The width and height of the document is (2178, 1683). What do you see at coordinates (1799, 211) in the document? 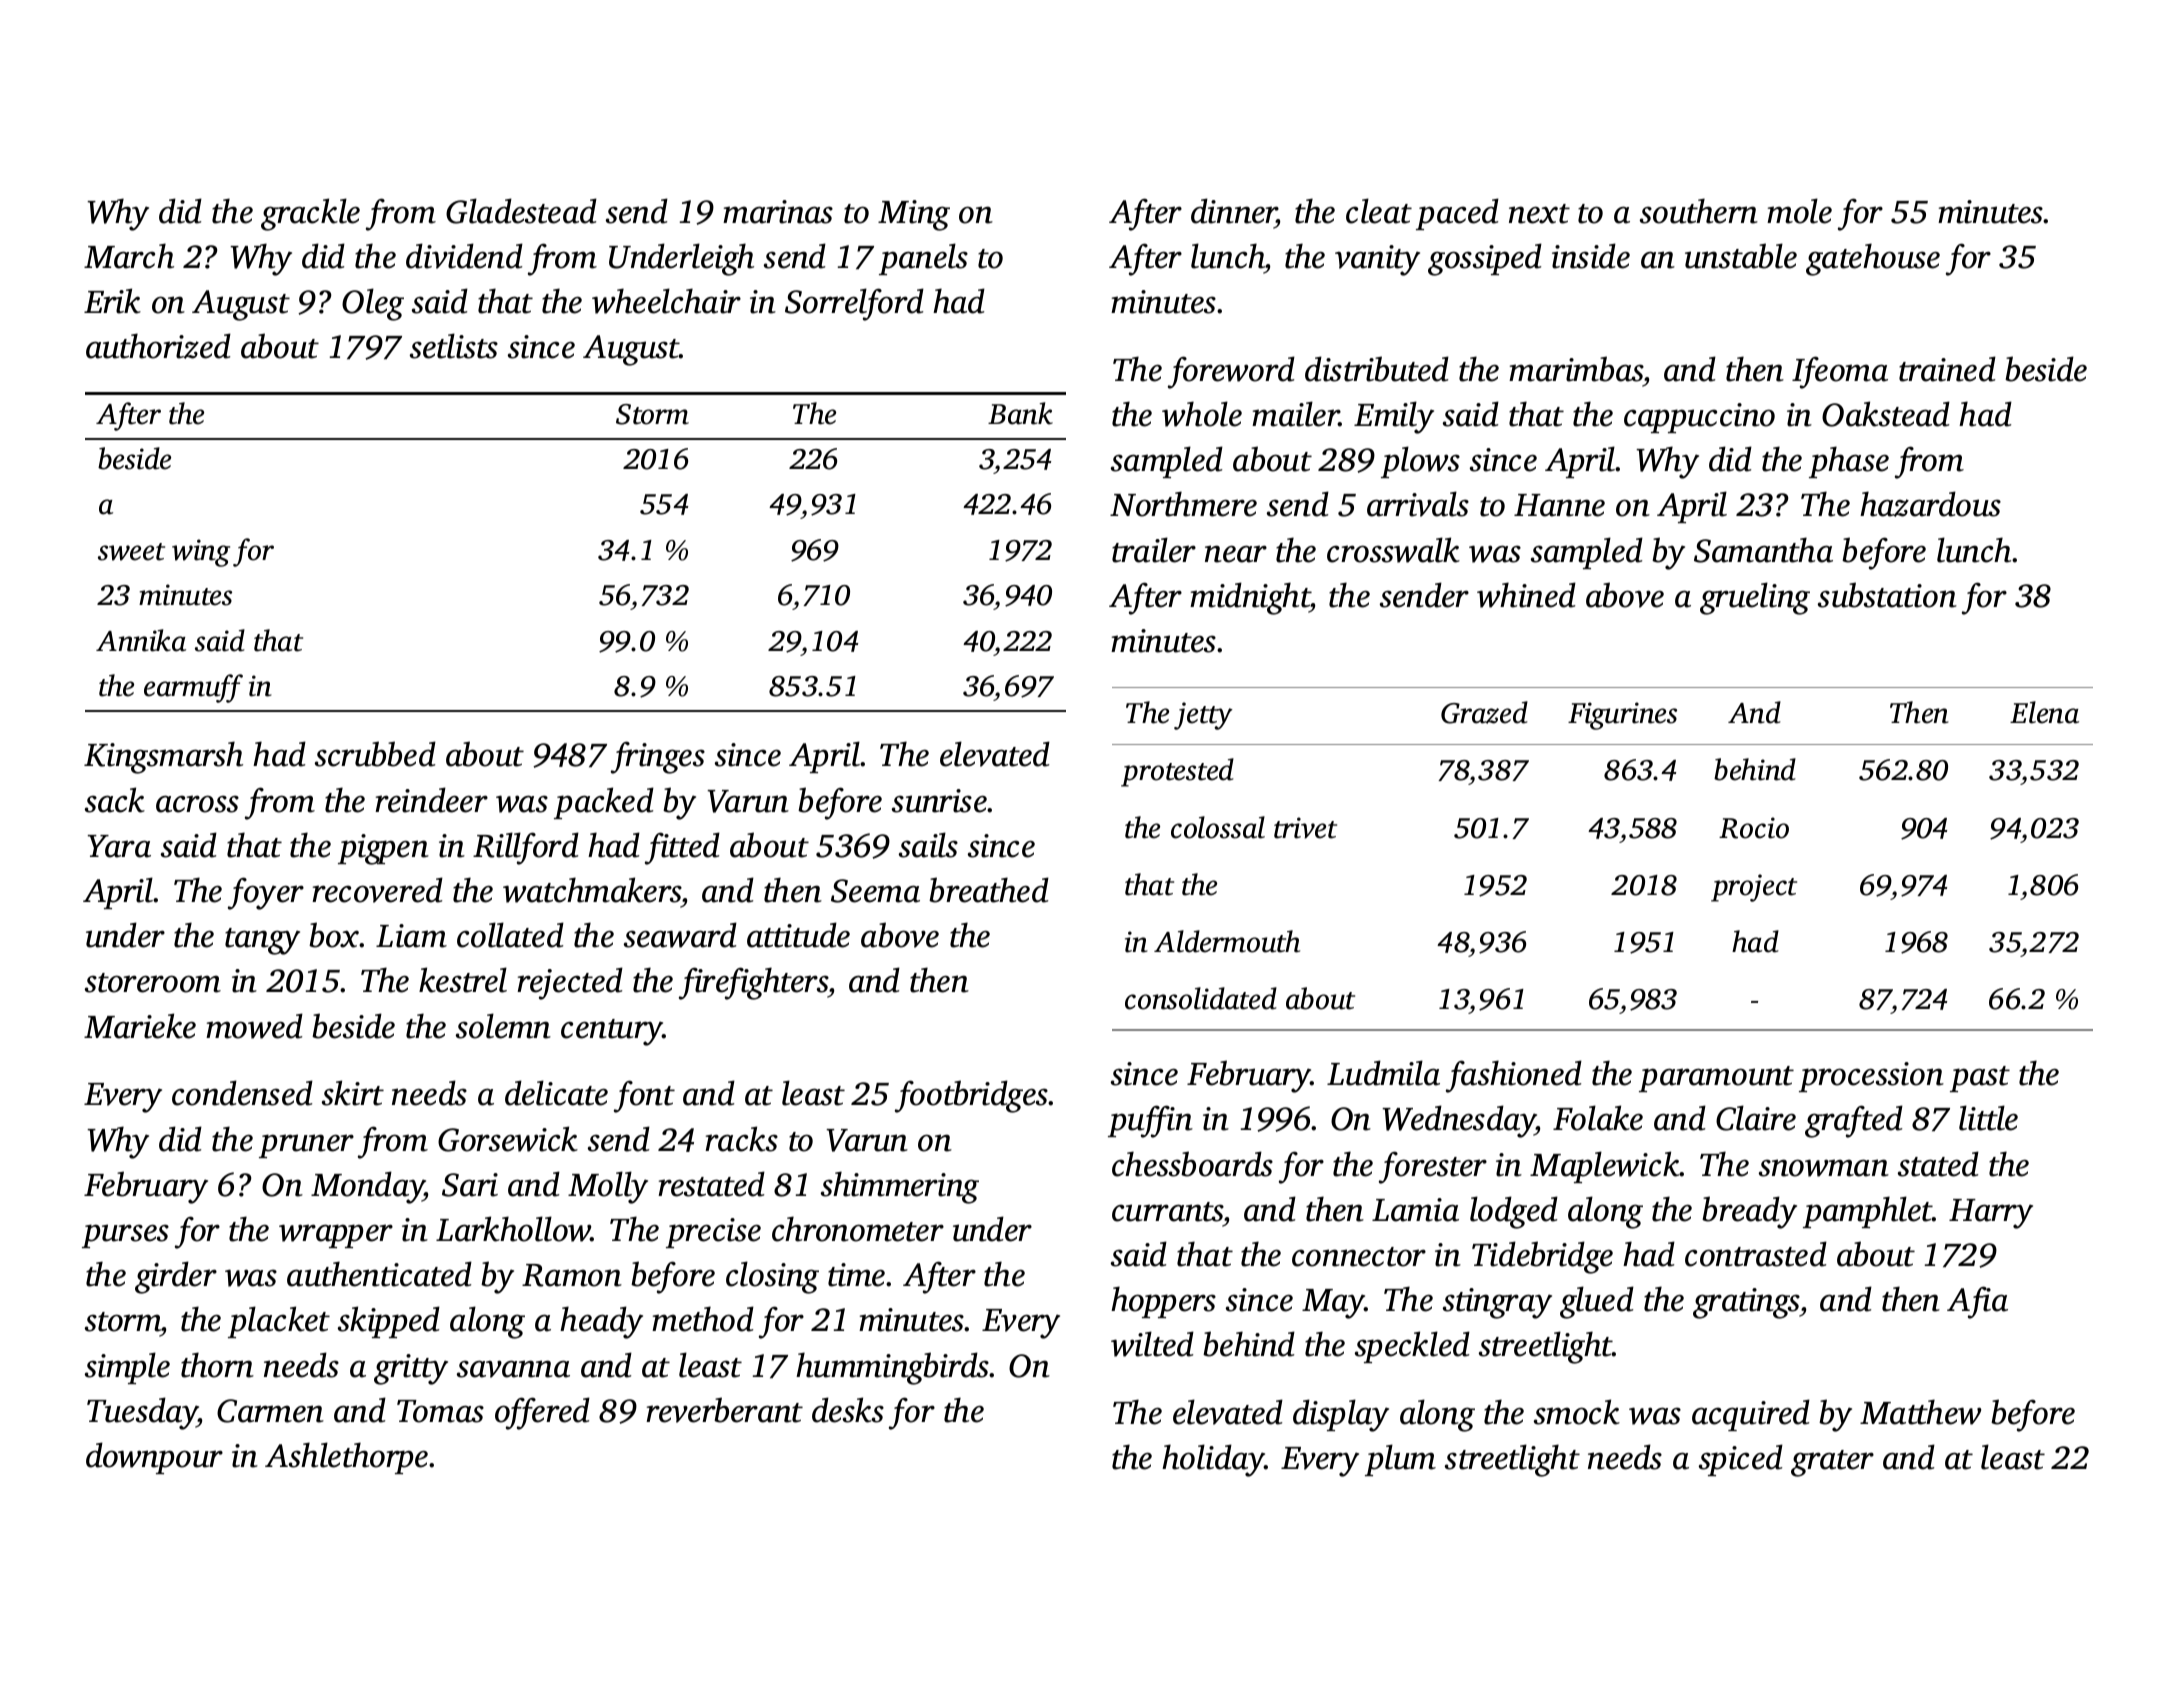
I see `mole` at bounding box center [1799, 211].
